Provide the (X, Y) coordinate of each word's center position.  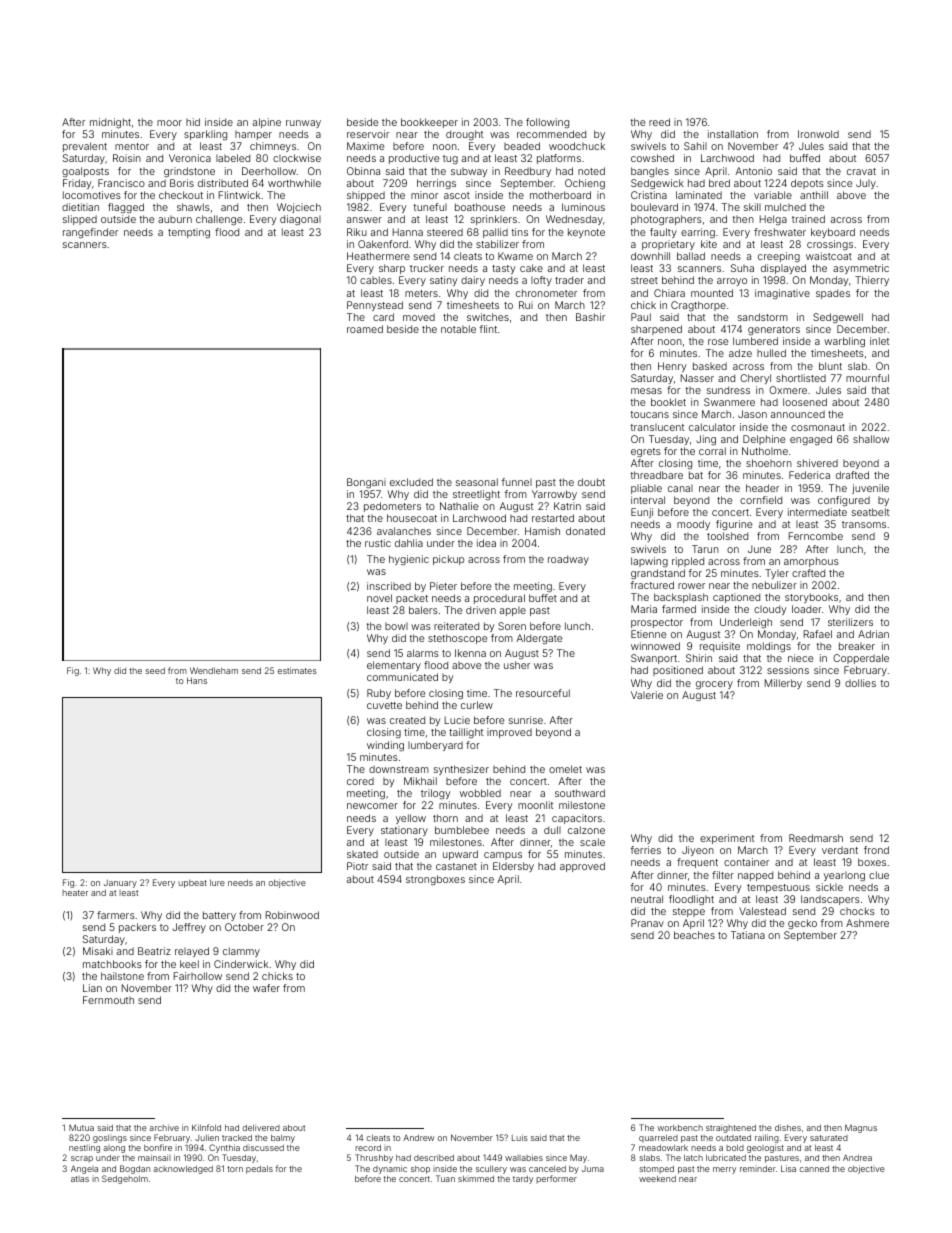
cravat (861, 171)
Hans (197, 680)
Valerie (647, 695)
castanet (456, 866)
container (746, 862)
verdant (840, 850)
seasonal (477, 482)
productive (414, 159)
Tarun (705, 549)
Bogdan (135, 1169)
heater (75, 893)
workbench (680, 1128)
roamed (365, 329)
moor (169, 123)
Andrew (418, 1137)
